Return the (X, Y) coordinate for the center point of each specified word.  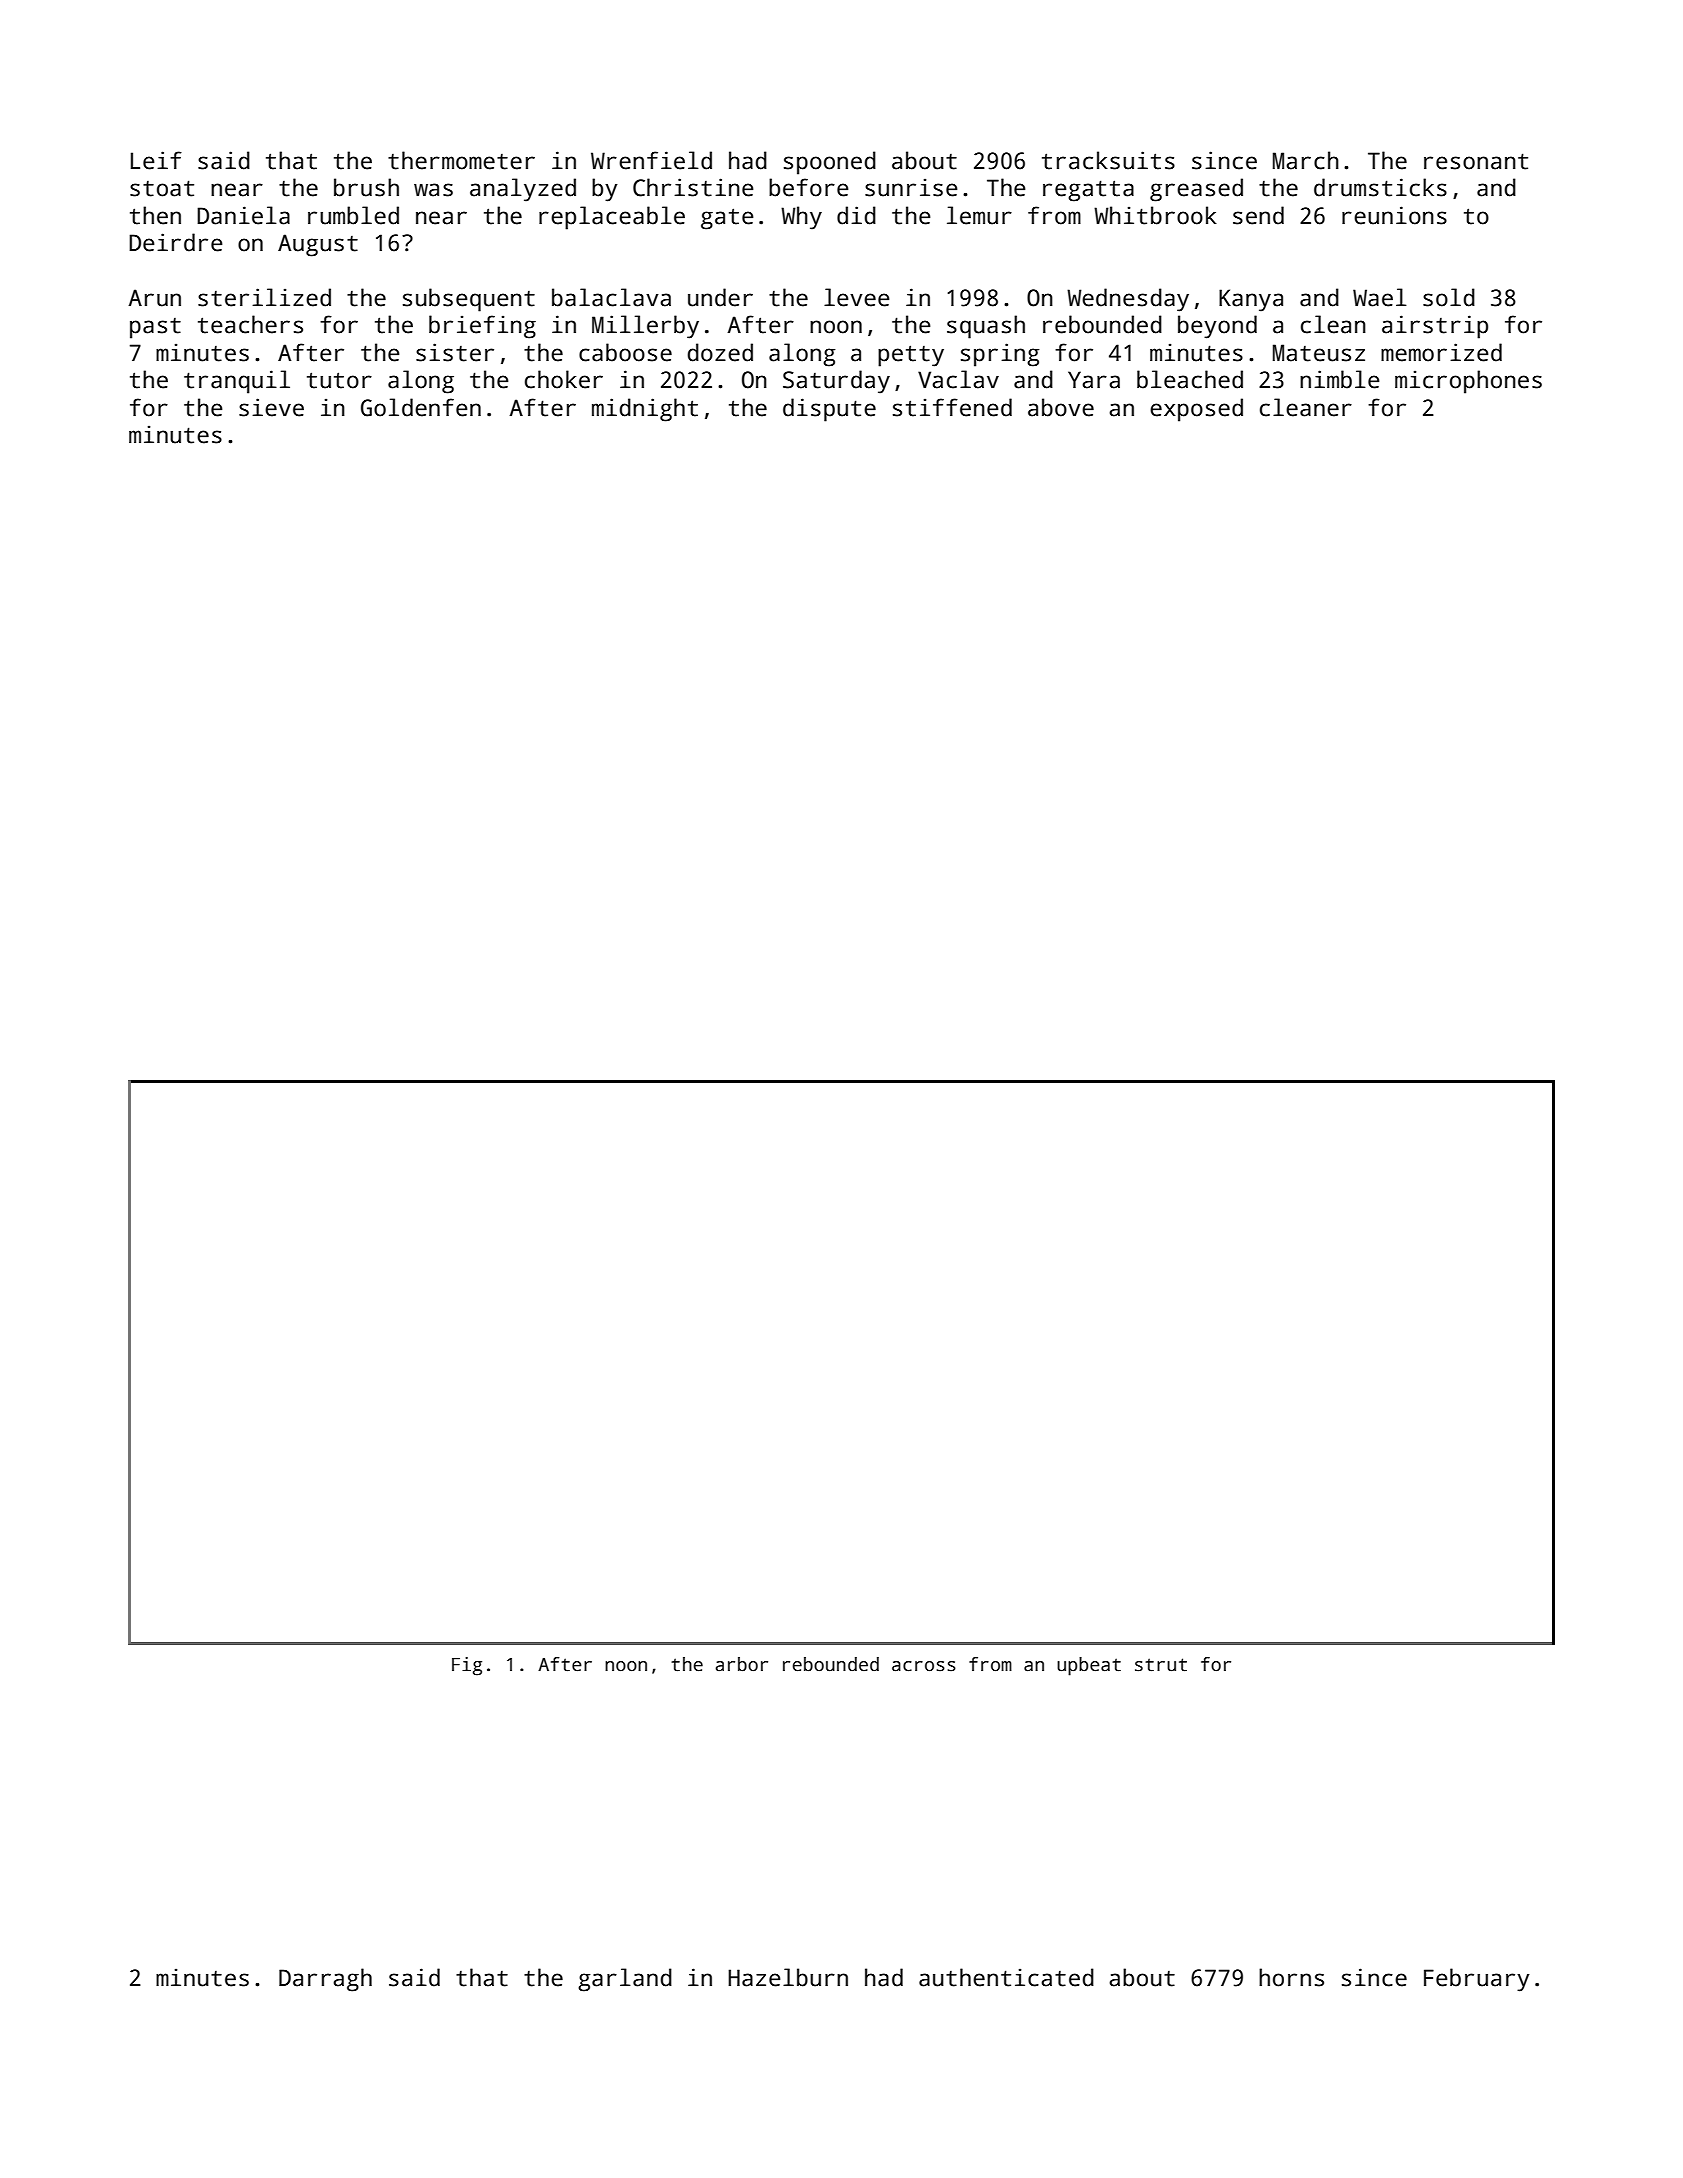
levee (856, 297)
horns (1291, 1977)
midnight (645, 410)
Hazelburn (788, 1977)
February (1476, 1980)
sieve (271, 407)
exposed (1196, 410)
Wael (1379, 297)
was (433, 190)
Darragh (325, 1980)
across (924, 1666)
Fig (467, 1666)
